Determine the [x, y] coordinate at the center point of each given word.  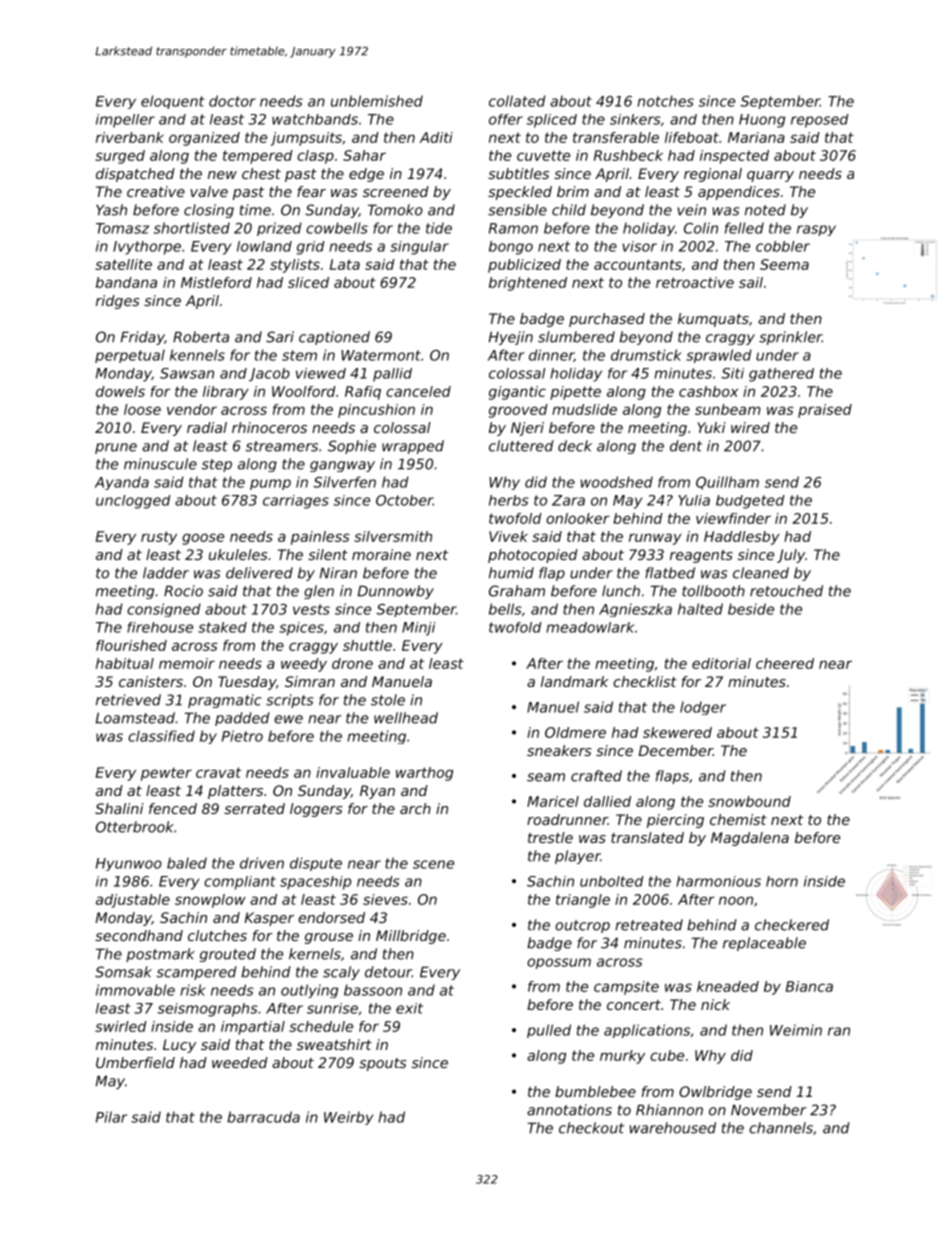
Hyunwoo [129, 864]
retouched [786, 591]
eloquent [173, 102]
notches [665, 101]
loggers [316, 810]
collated [517, 101]
